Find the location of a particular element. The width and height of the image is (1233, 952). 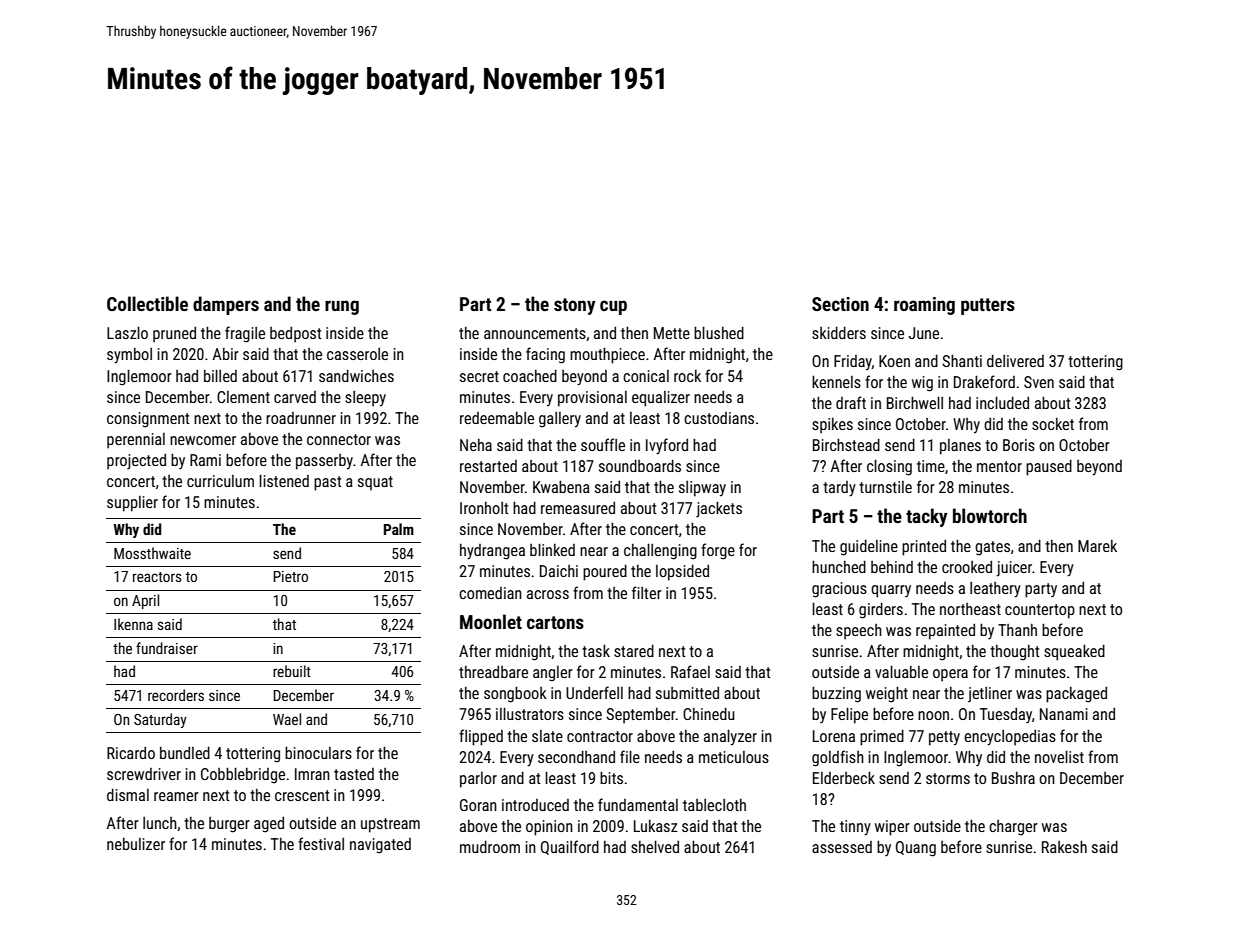

Ikenna is located at coordinates (133, 624).
